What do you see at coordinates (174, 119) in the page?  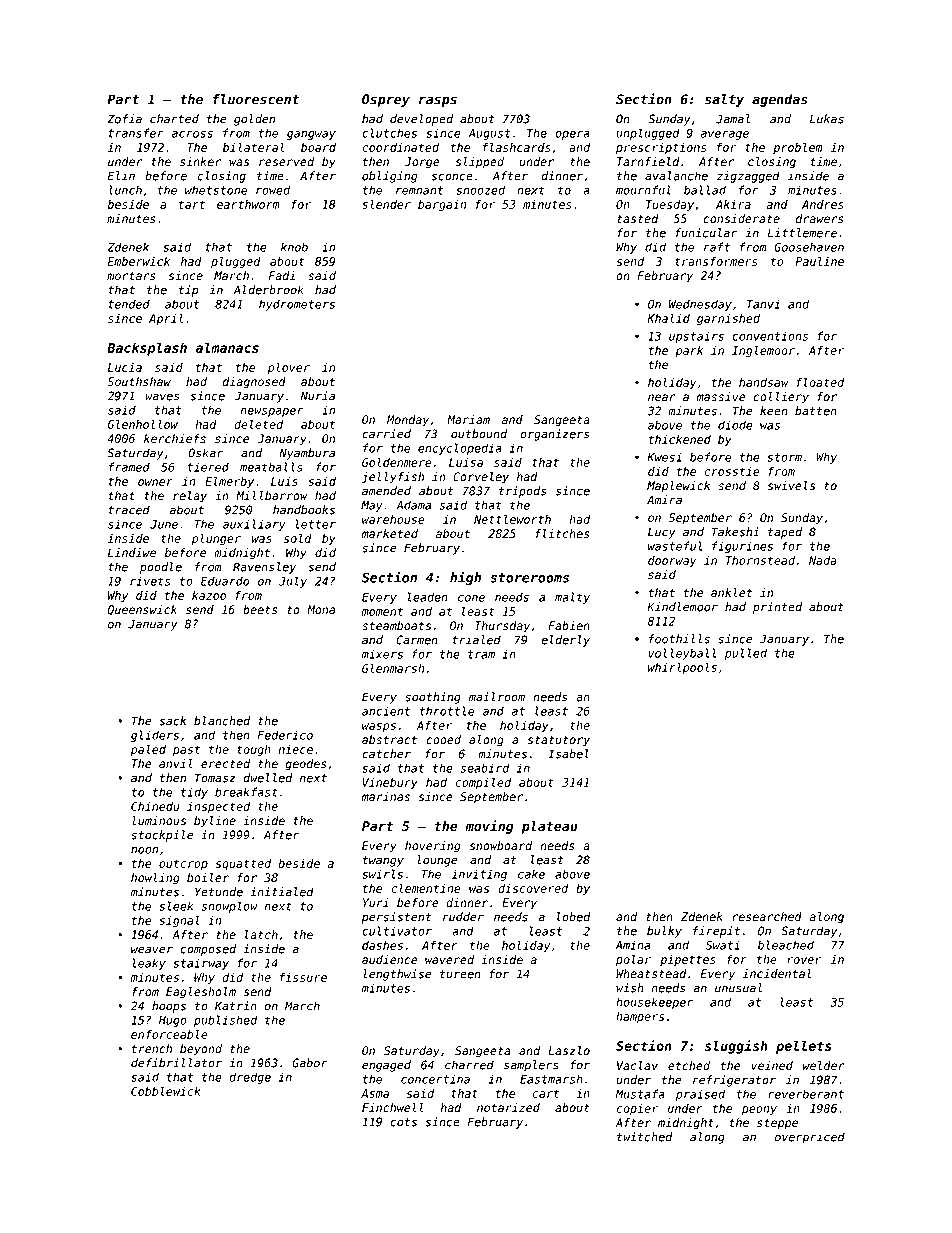 I see `charted` at bounding box center [174, 119].
